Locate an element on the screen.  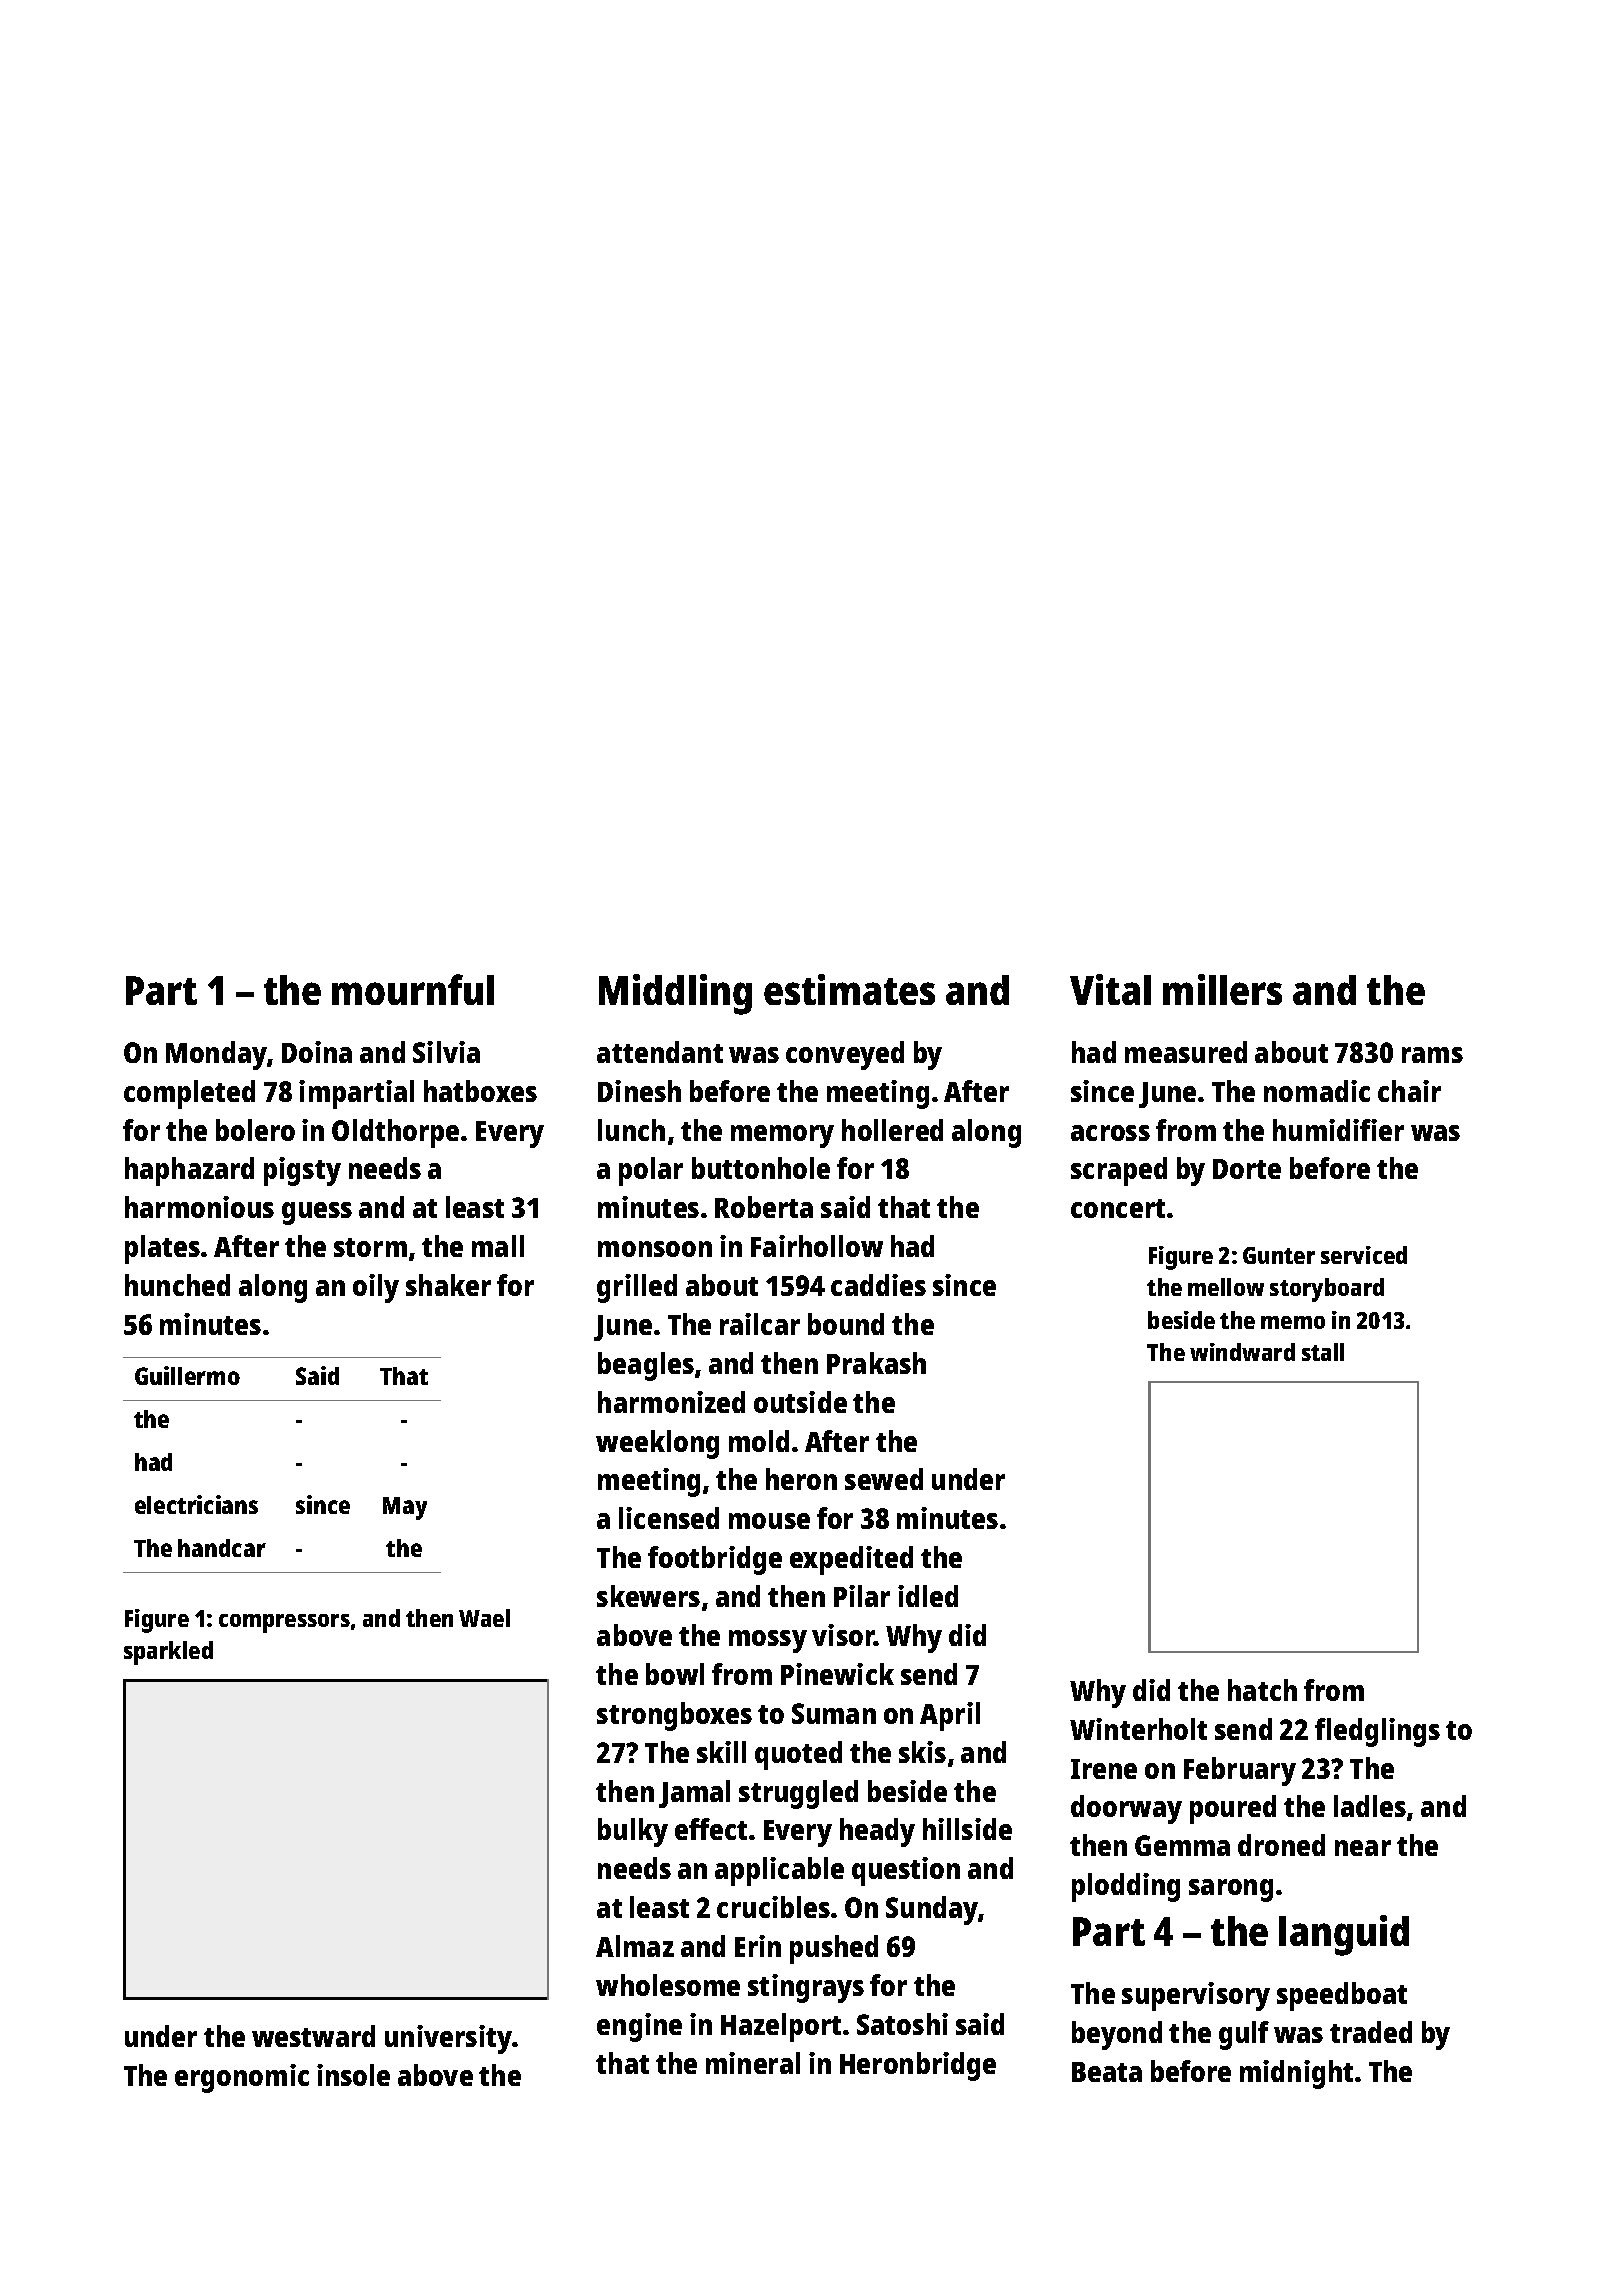
measured is located at coordinates (1186, 1052).
